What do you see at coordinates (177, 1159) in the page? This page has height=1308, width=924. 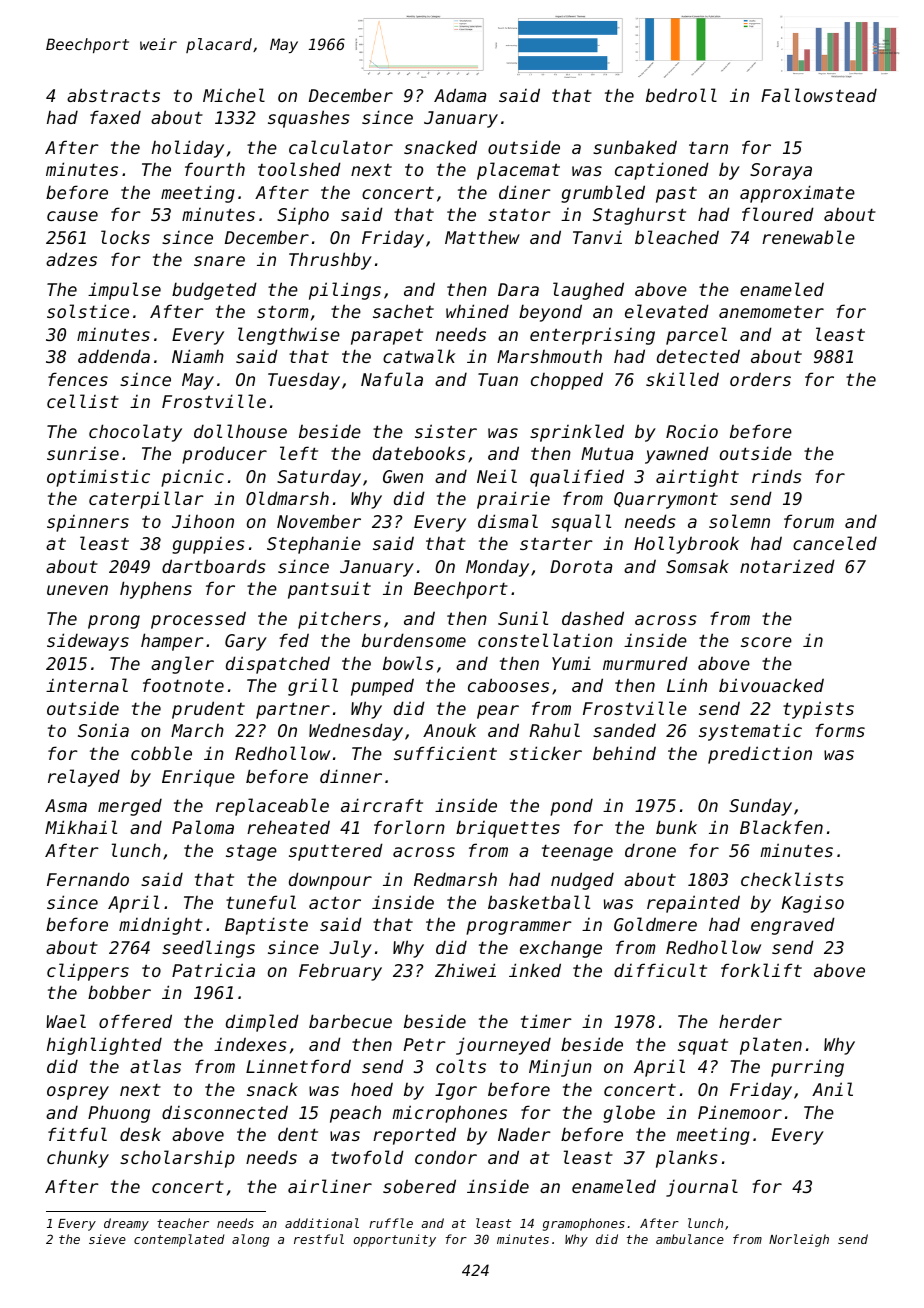 I see `scholarship` at bounding box center [177, 1159].
